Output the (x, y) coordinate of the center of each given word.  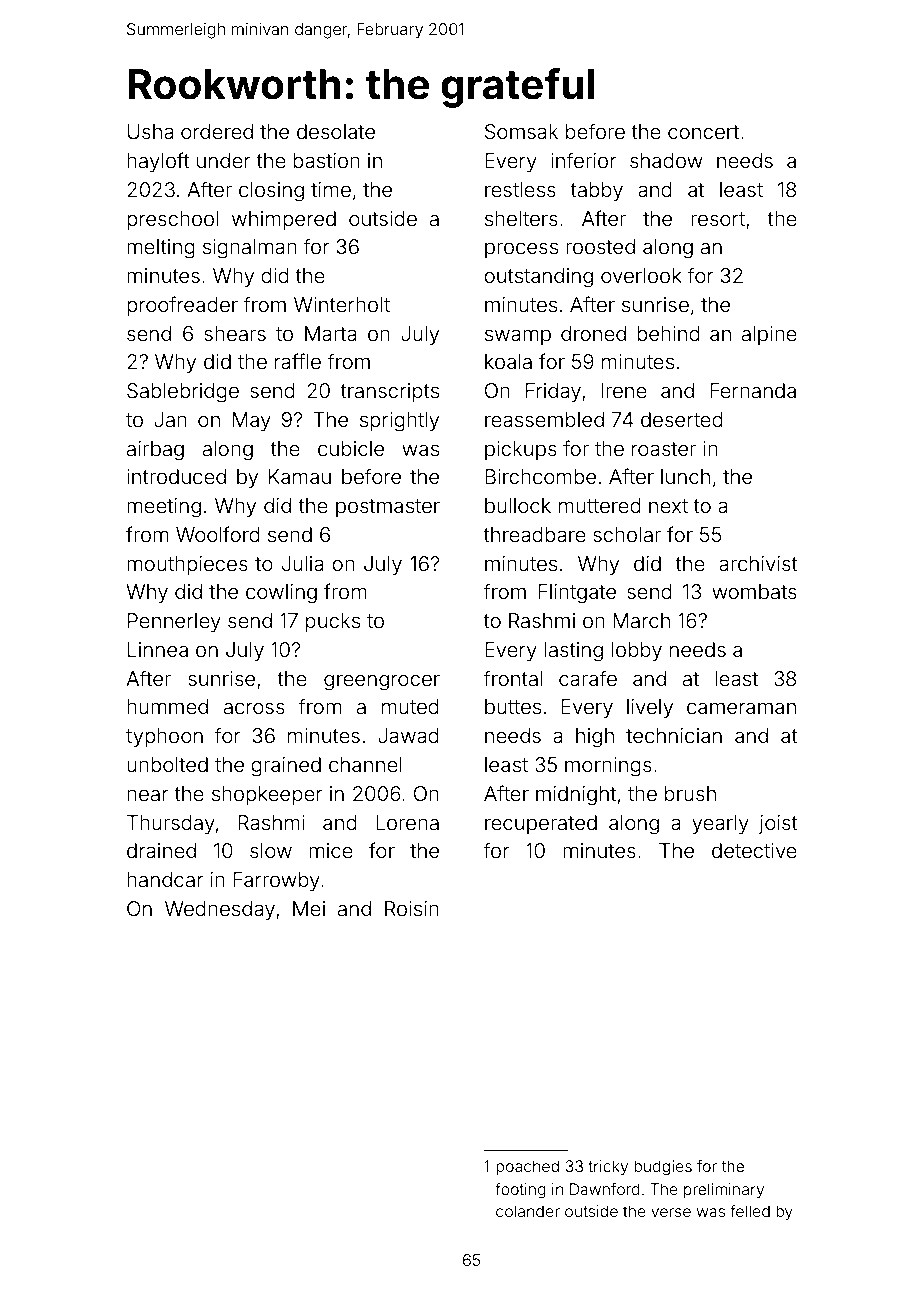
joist (778, 824)
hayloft (158, 162)
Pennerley (174, 622)
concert (703, 132)
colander (528, 1211)
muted (410, 706)
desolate (336, 131)
